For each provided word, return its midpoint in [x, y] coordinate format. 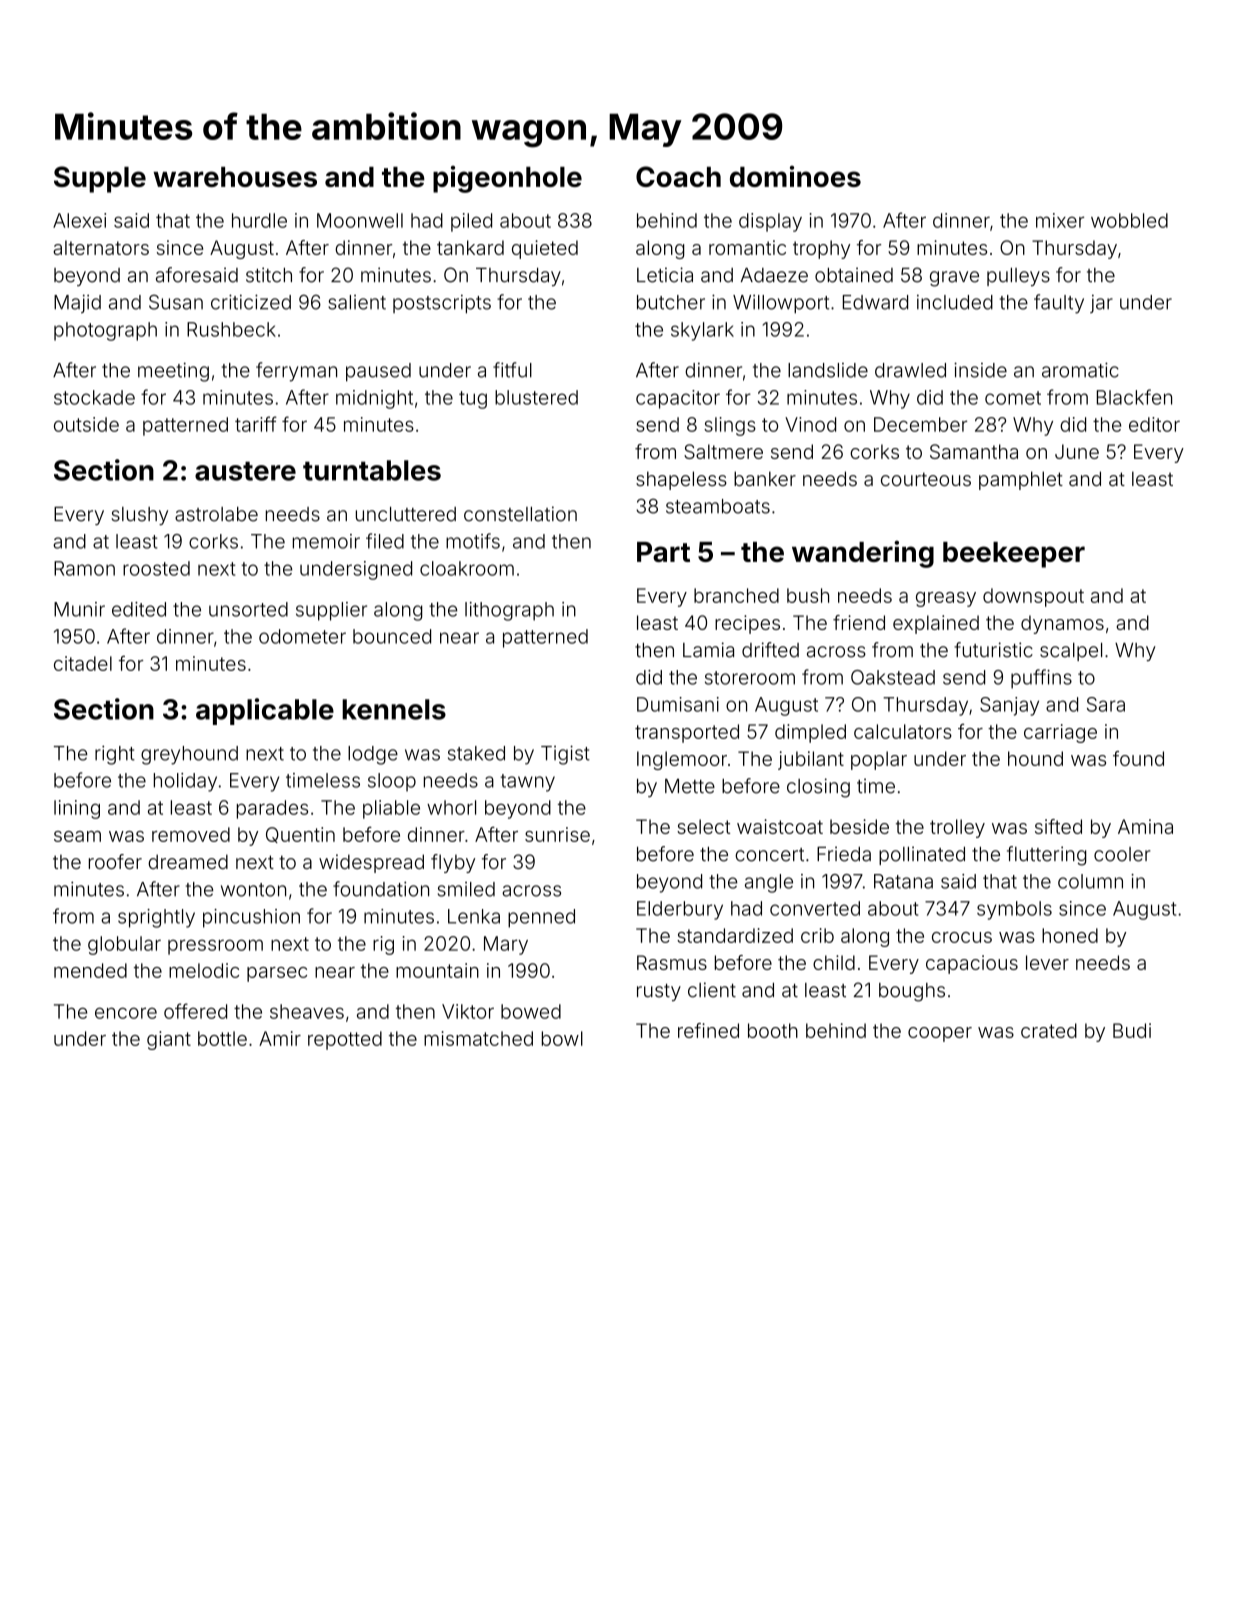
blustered [536, 397]
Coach [678, 176]
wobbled [1129, 220]
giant [169, 1040]
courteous [926, 479]
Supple [100, 179]
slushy [140, 516]
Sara [1106, 704]
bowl [562, 1038]
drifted [770, 650]
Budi [1132, 1030]
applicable [265, 711]
